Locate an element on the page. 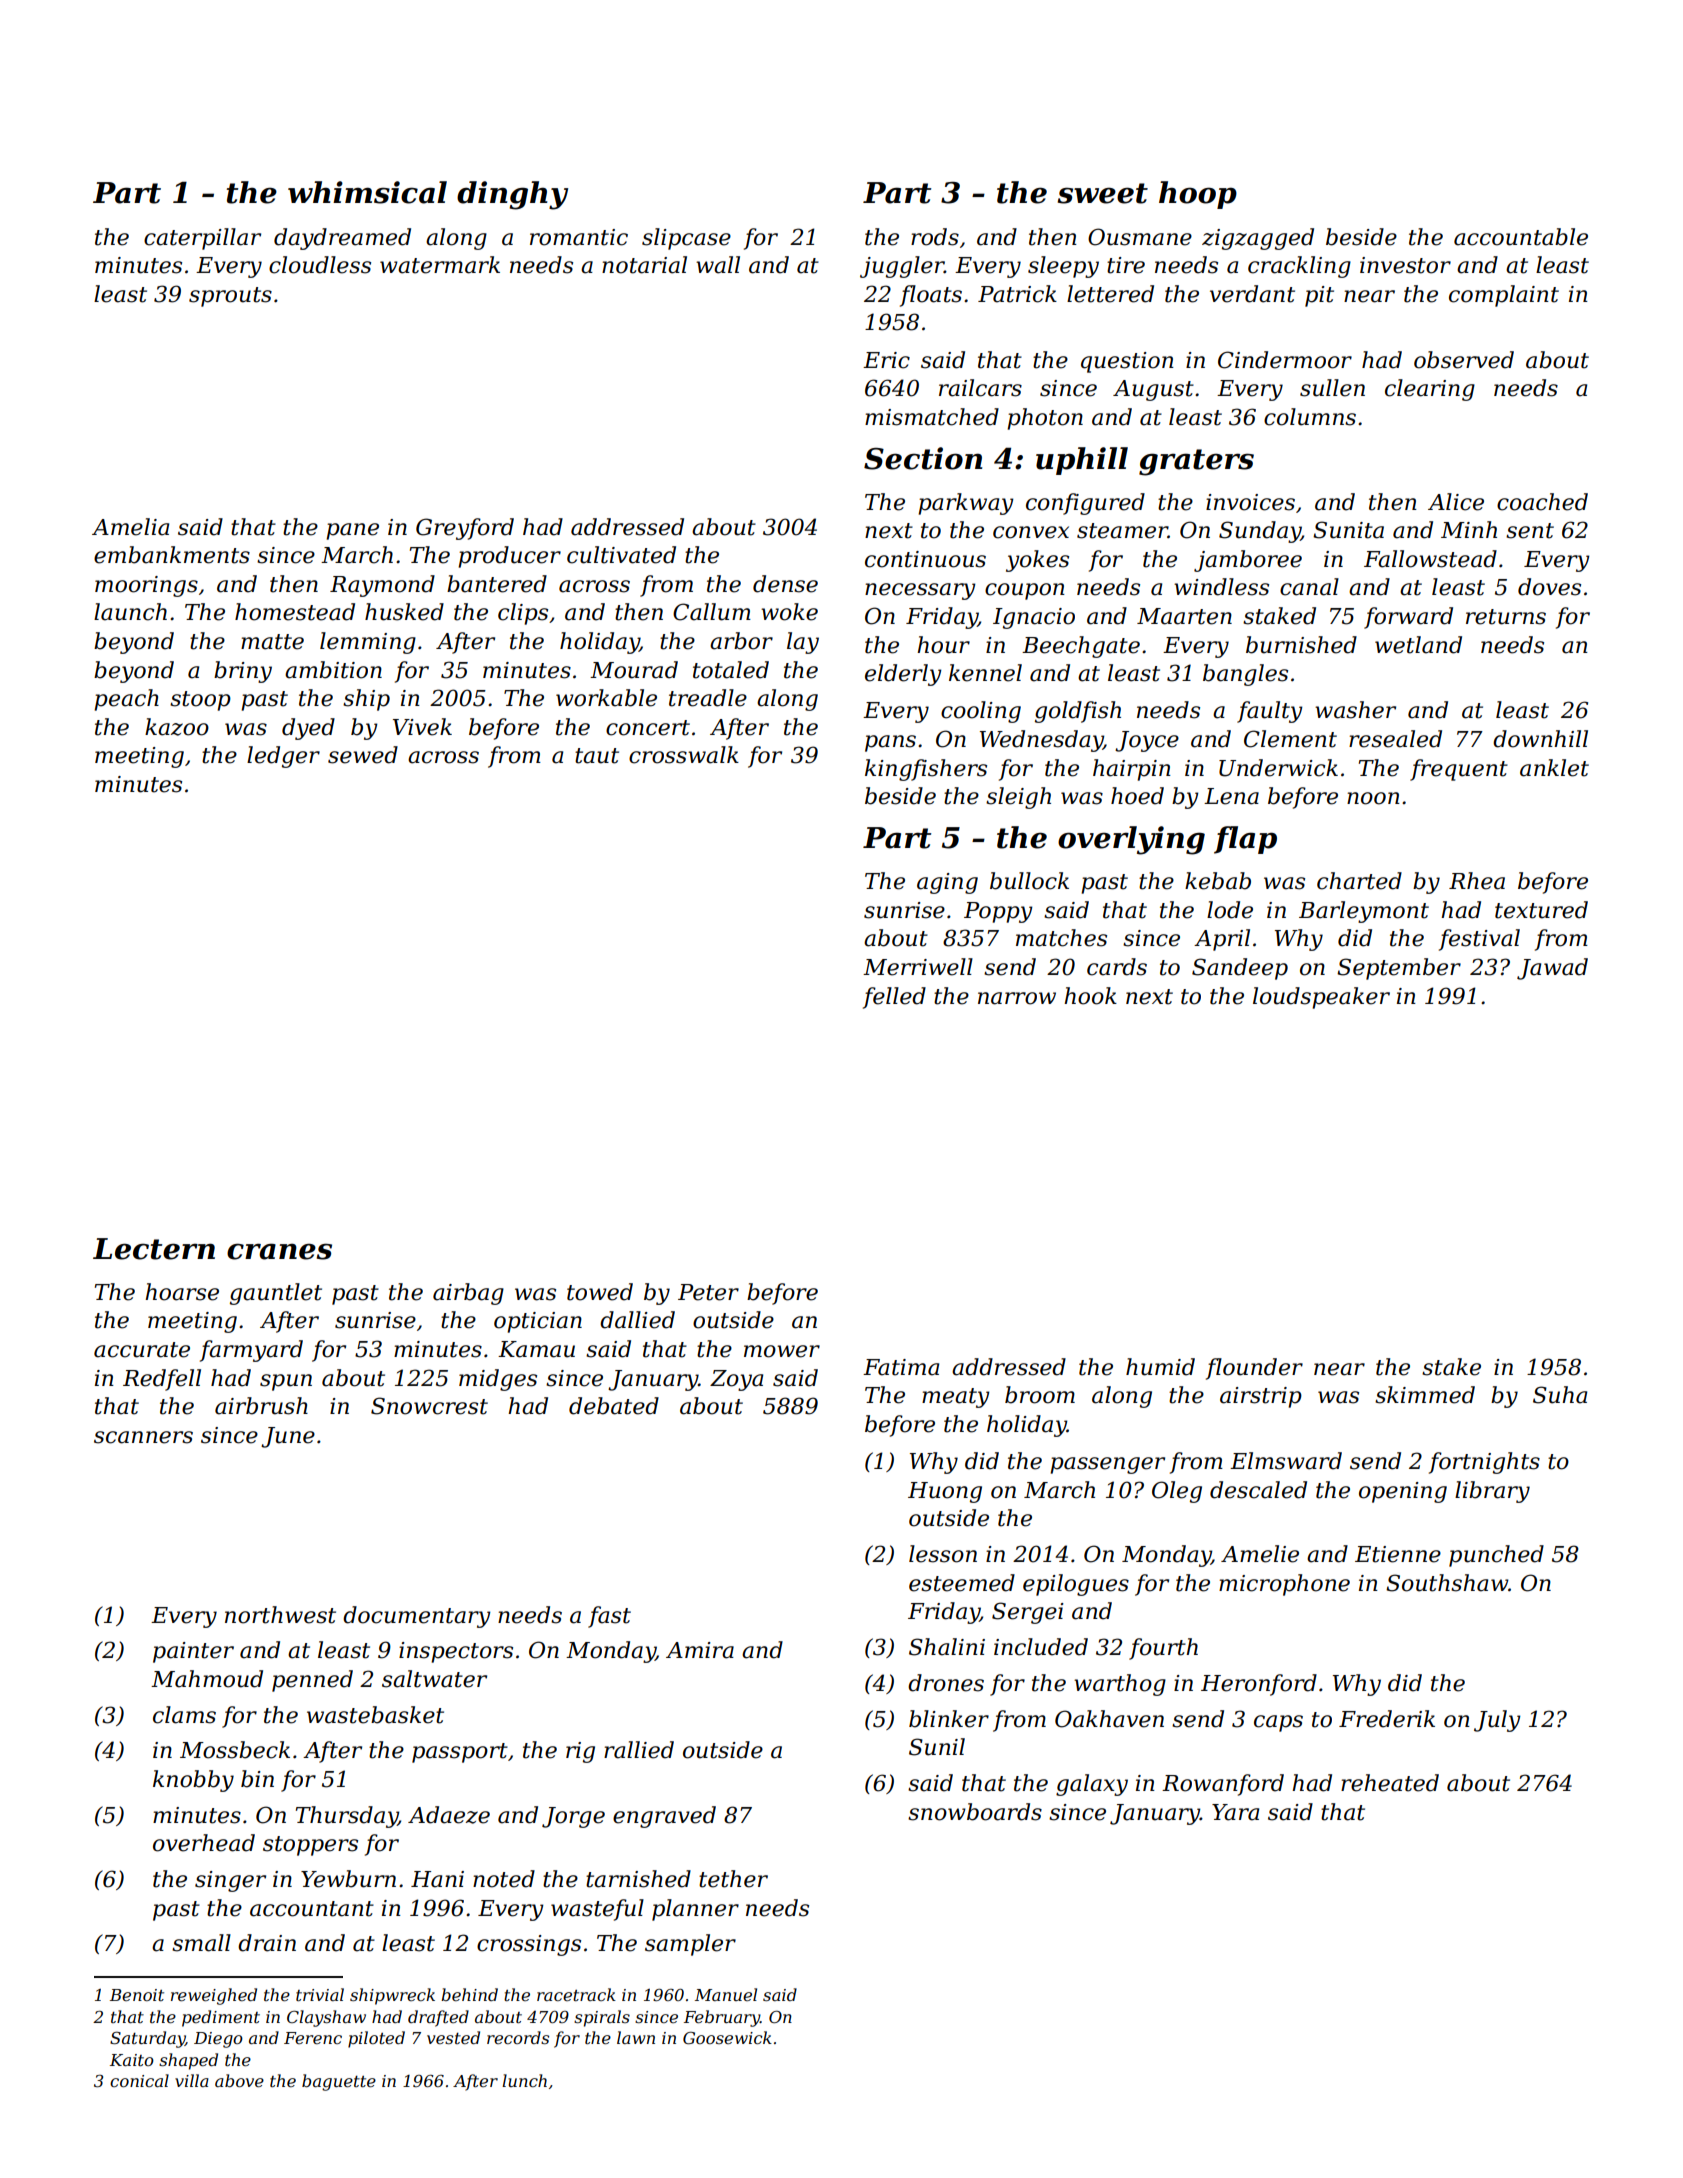  Lectern is located at coordinates (154, 1249).
